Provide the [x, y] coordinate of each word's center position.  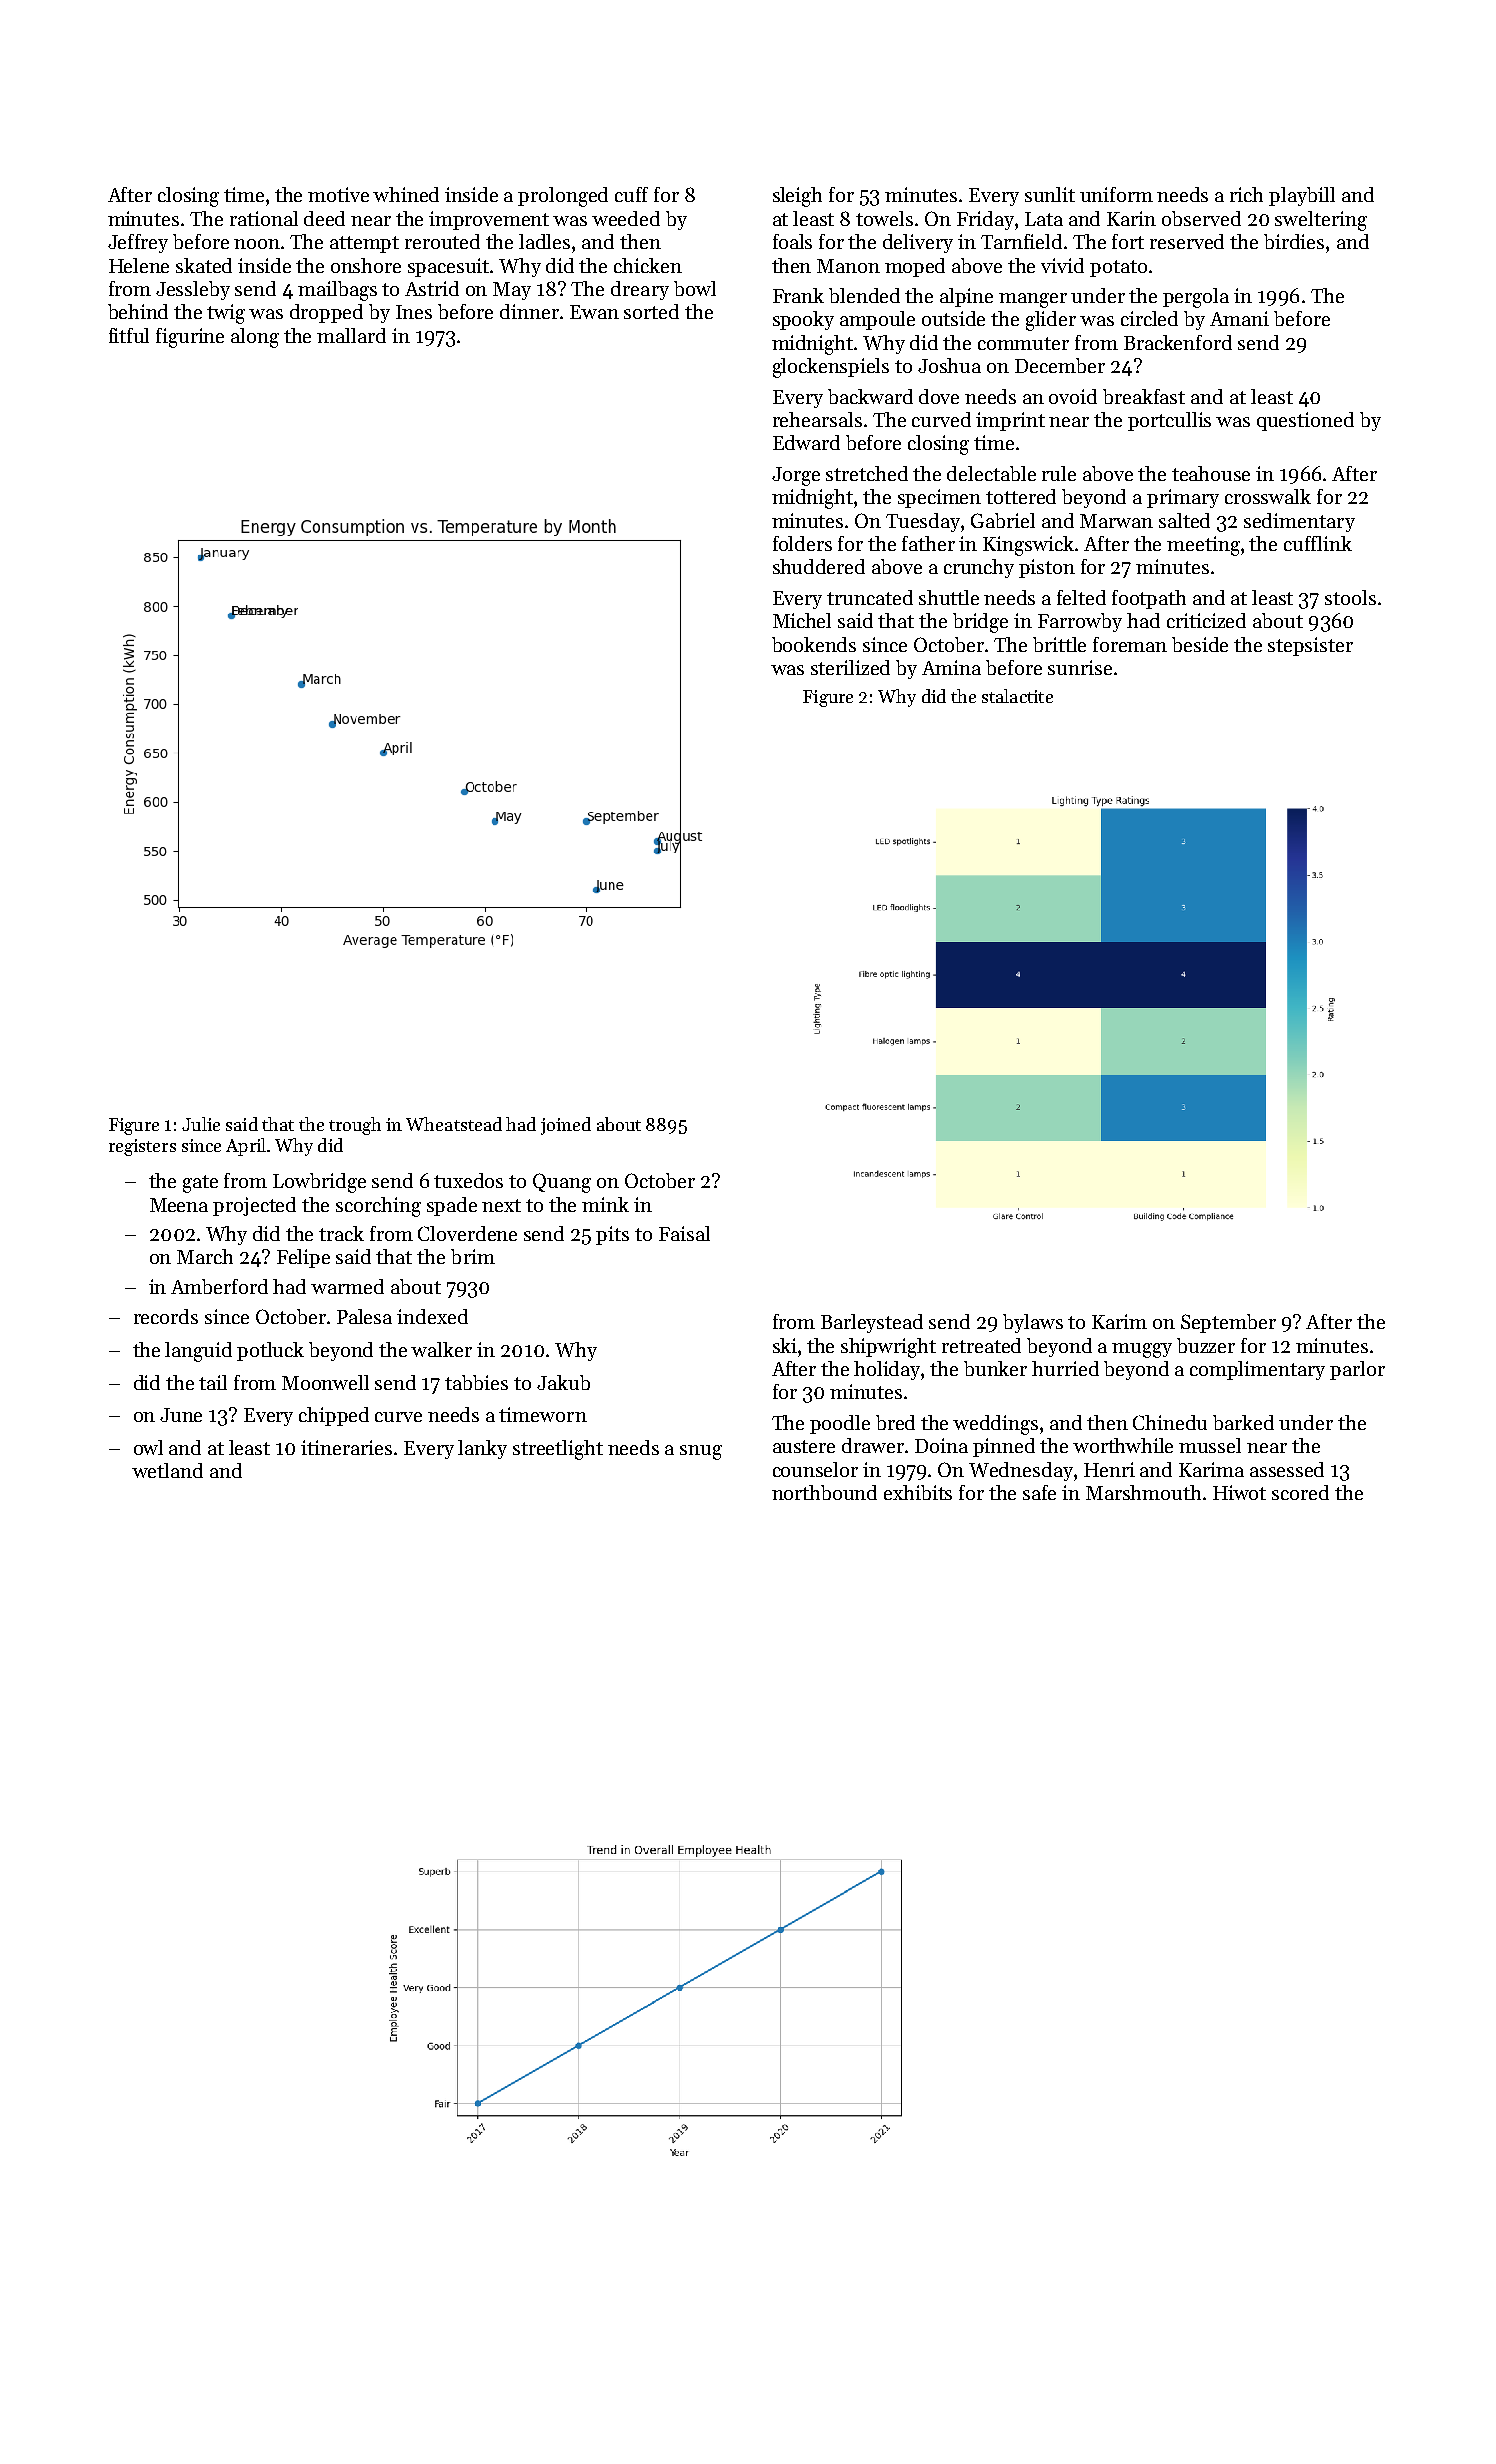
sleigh [797, 197]
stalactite [1017, 696]
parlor [1357, 1370]
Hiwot [1239, 1492]
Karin [1131, 218]
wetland [167, 1470]
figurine [190, 338]
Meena [179, 1205]
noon [257, 244]
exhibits [918, 1492]
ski [785, 1345]
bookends [814, 644]
